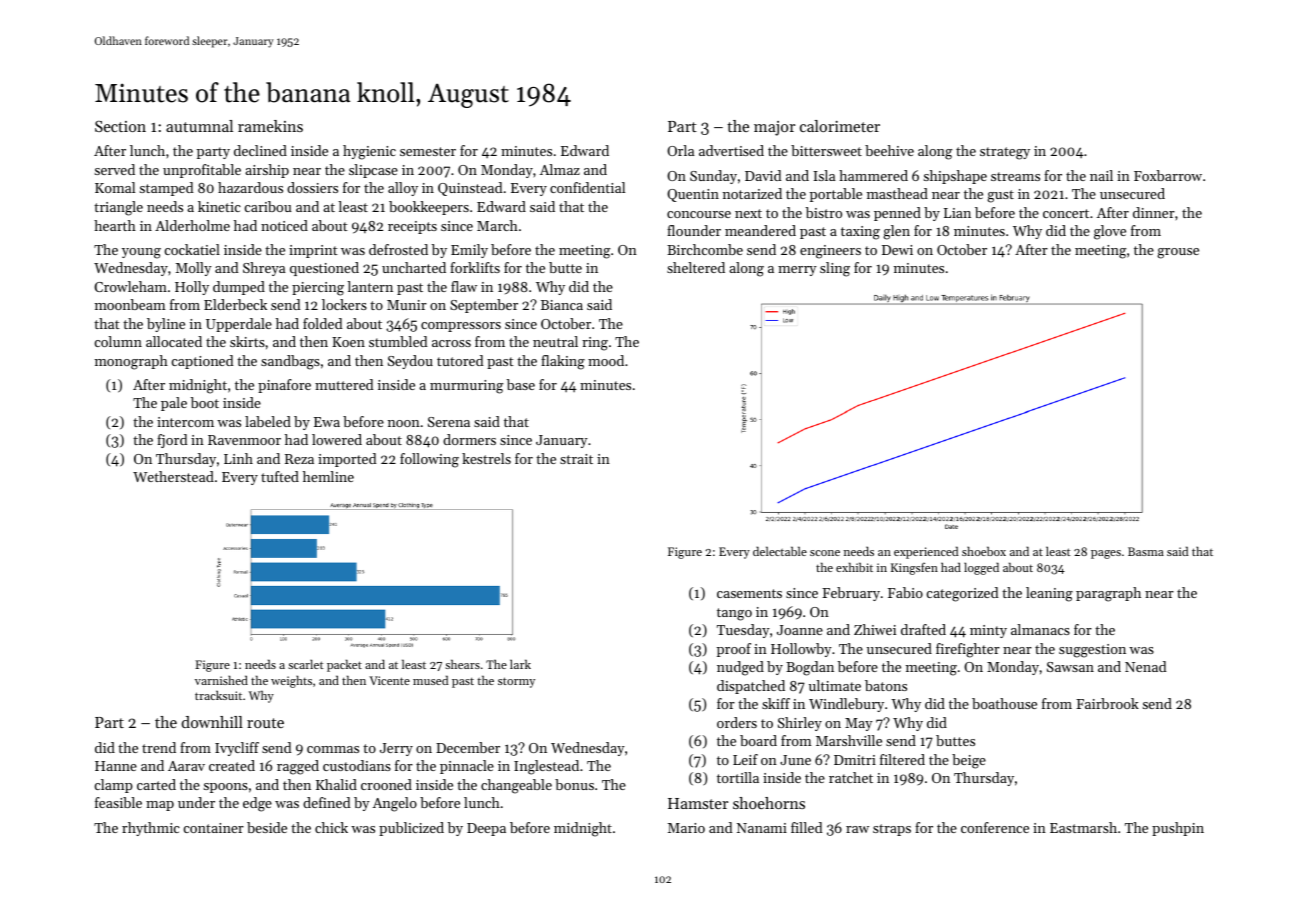  Describe the element at coordinates (758, 740) in the image. I see `board` at that location.
